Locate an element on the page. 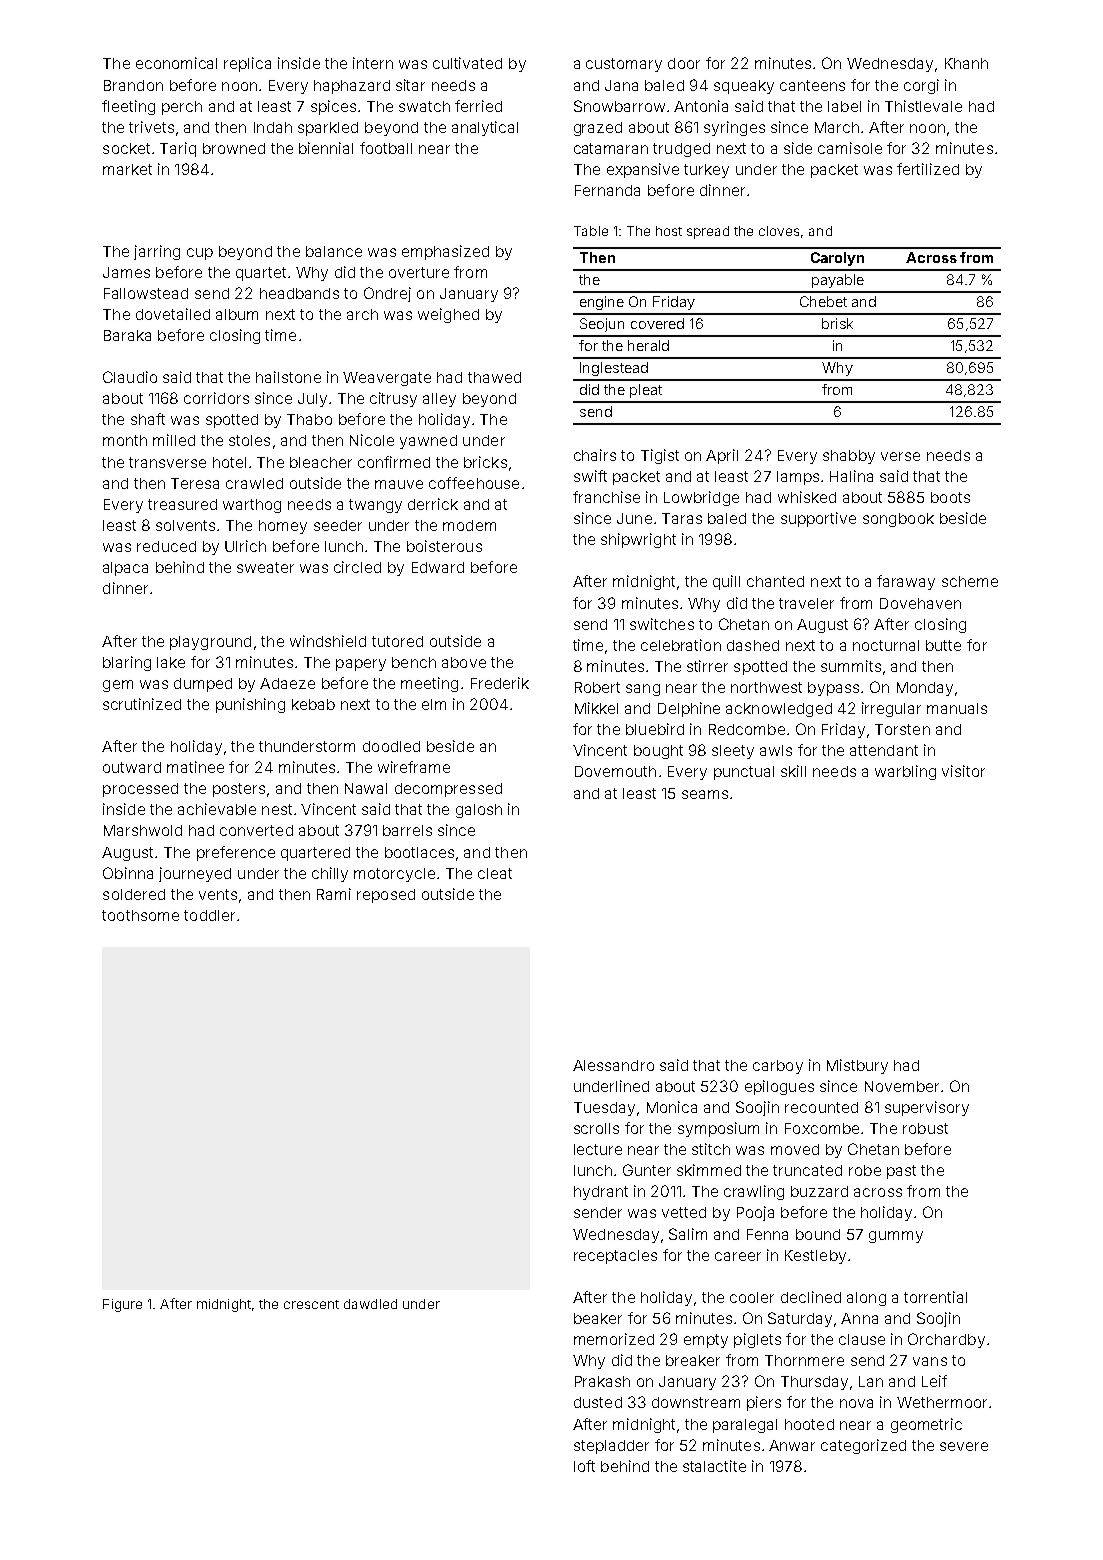 The width and height of the document is (1103, 1560). crescent is located at coordinates (311, 1304).
